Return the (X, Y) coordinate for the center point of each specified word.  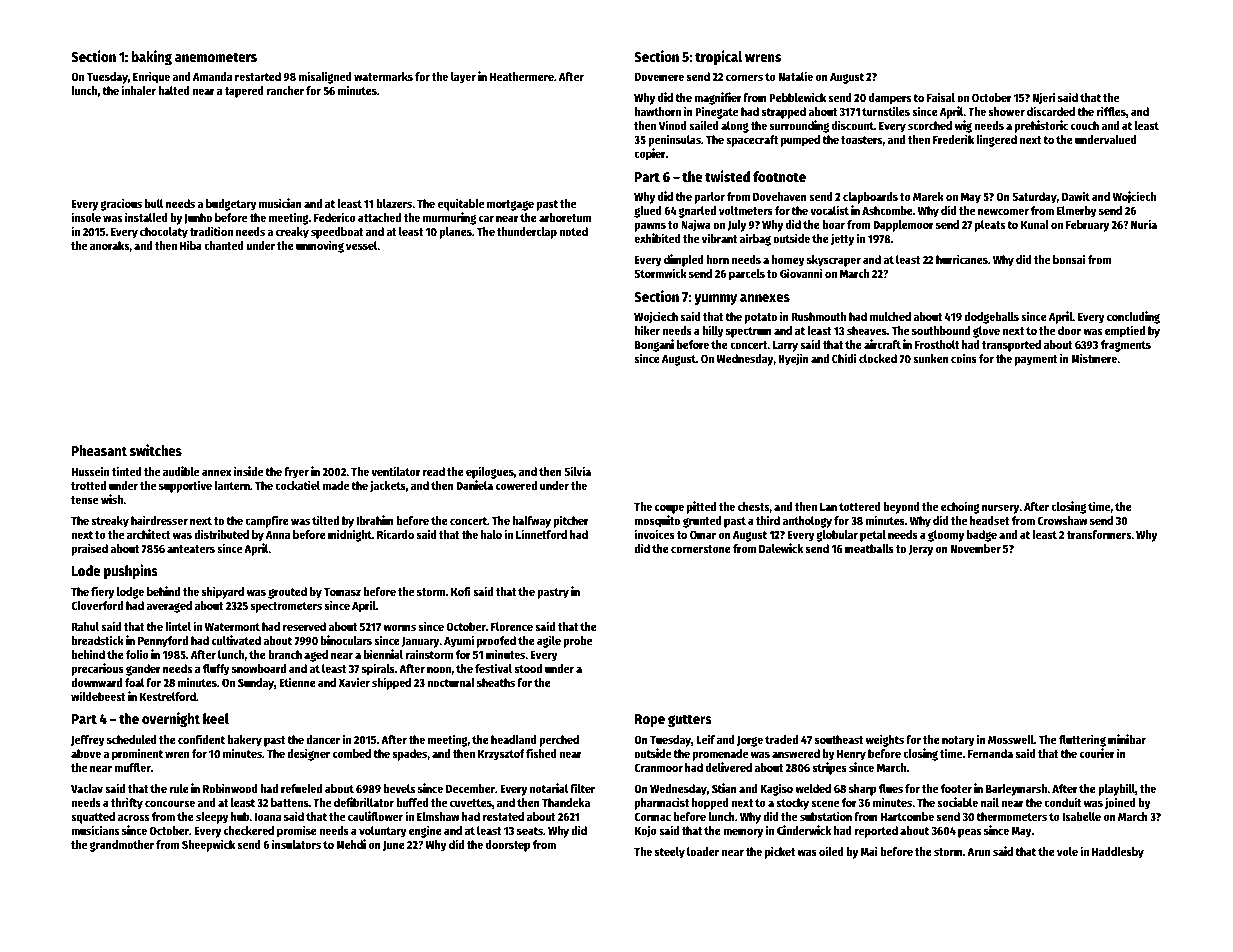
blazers (394, 203)
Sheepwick (208, 845)
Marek (928, 196)
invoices (654, 534)
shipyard (223, 592)
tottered (860, 506)
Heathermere (522, 76)
